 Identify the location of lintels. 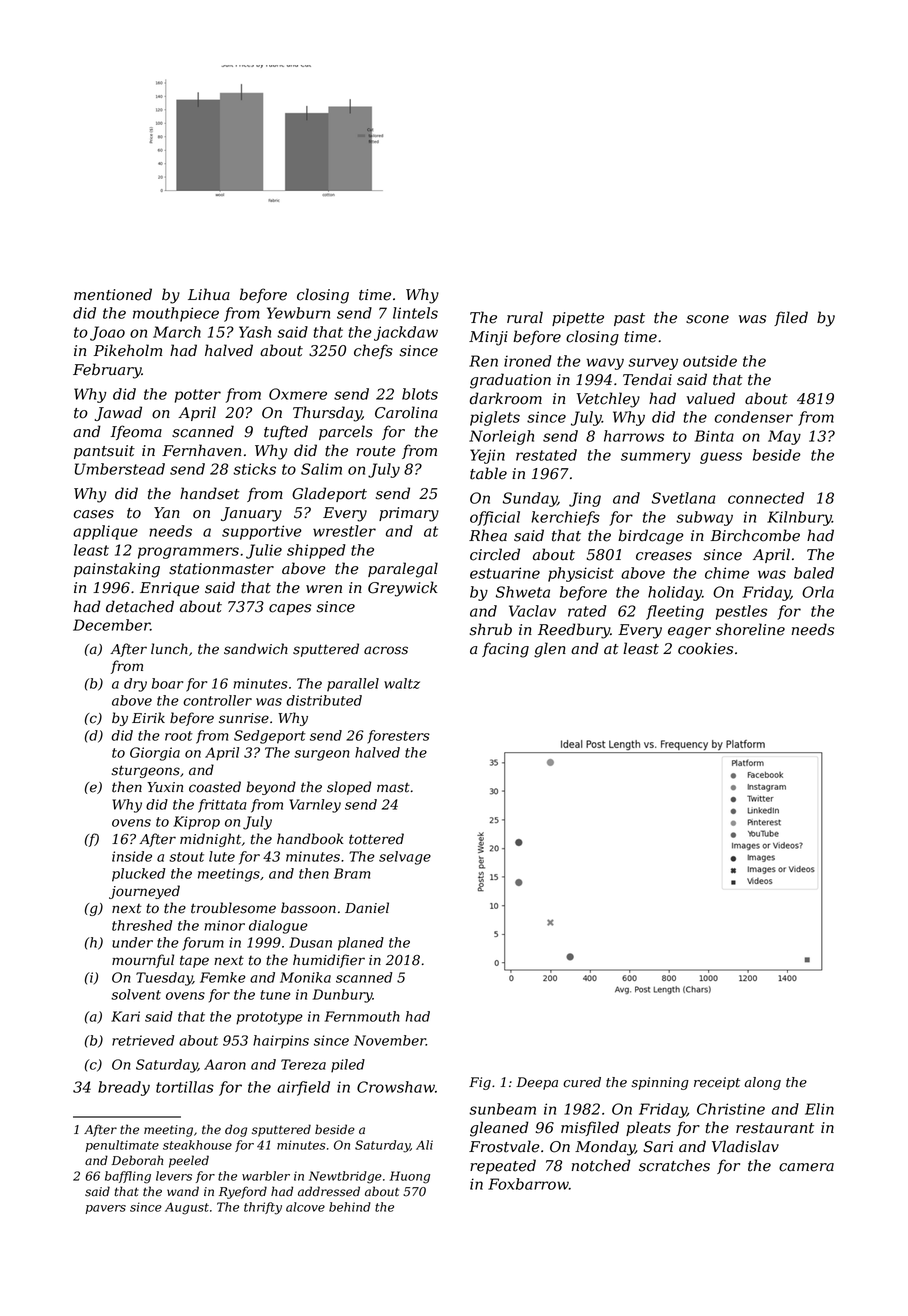
(415, 313).
